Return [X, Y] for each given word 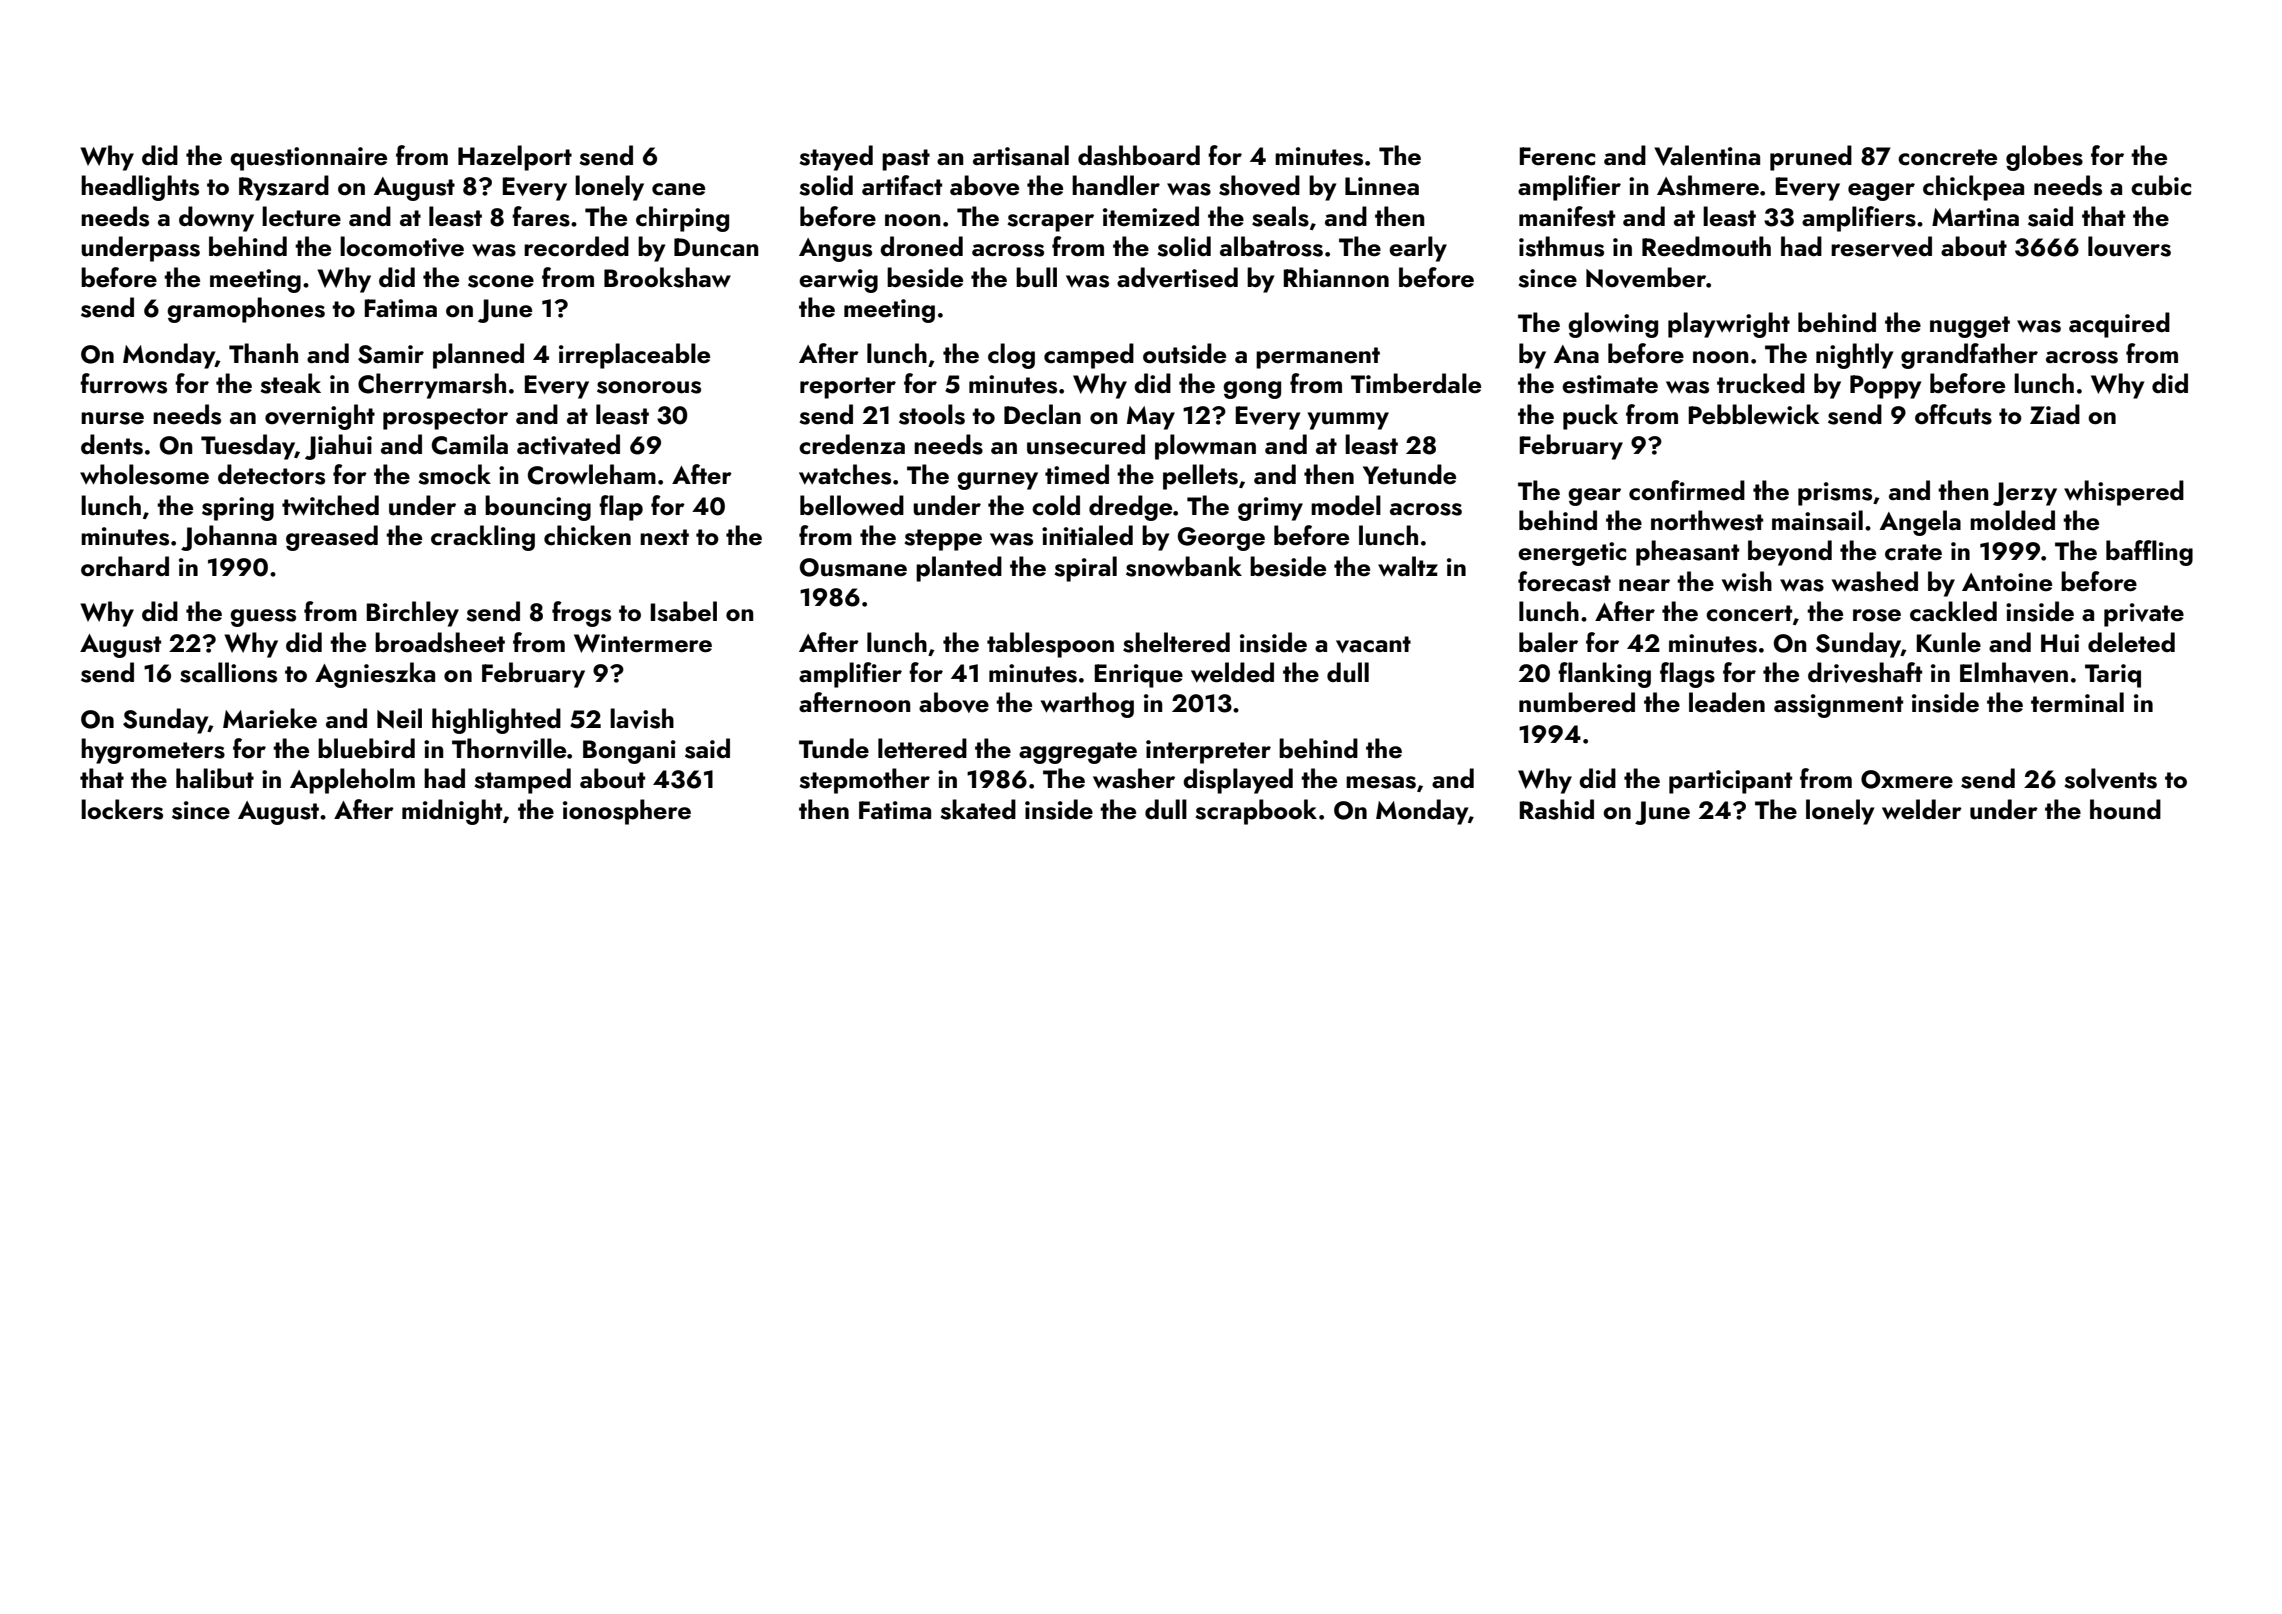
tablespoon [1050, 645]
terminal [2077, 702]
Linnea [1382, 186]
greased [332, 538]
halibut [215, 778]
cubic [2161, 185]
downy [216, 219]
